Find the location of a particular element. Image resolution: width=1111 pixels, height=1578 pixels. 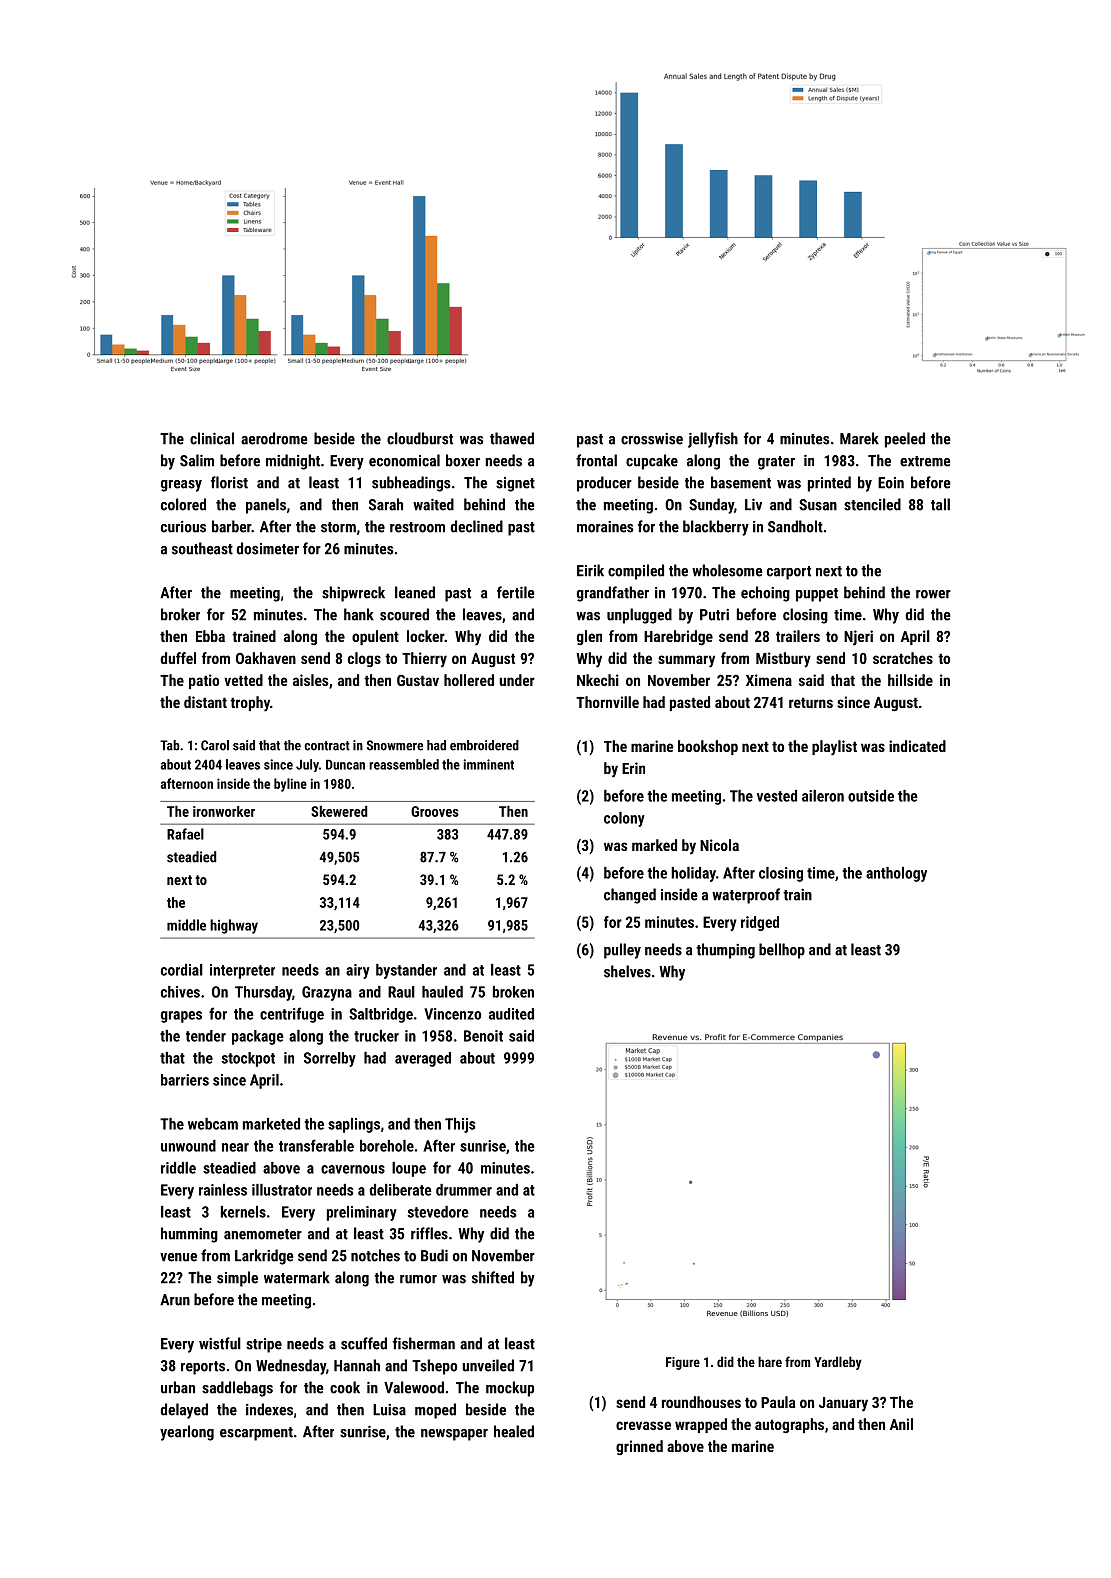

anthology is located at coordinates (896, 874).
